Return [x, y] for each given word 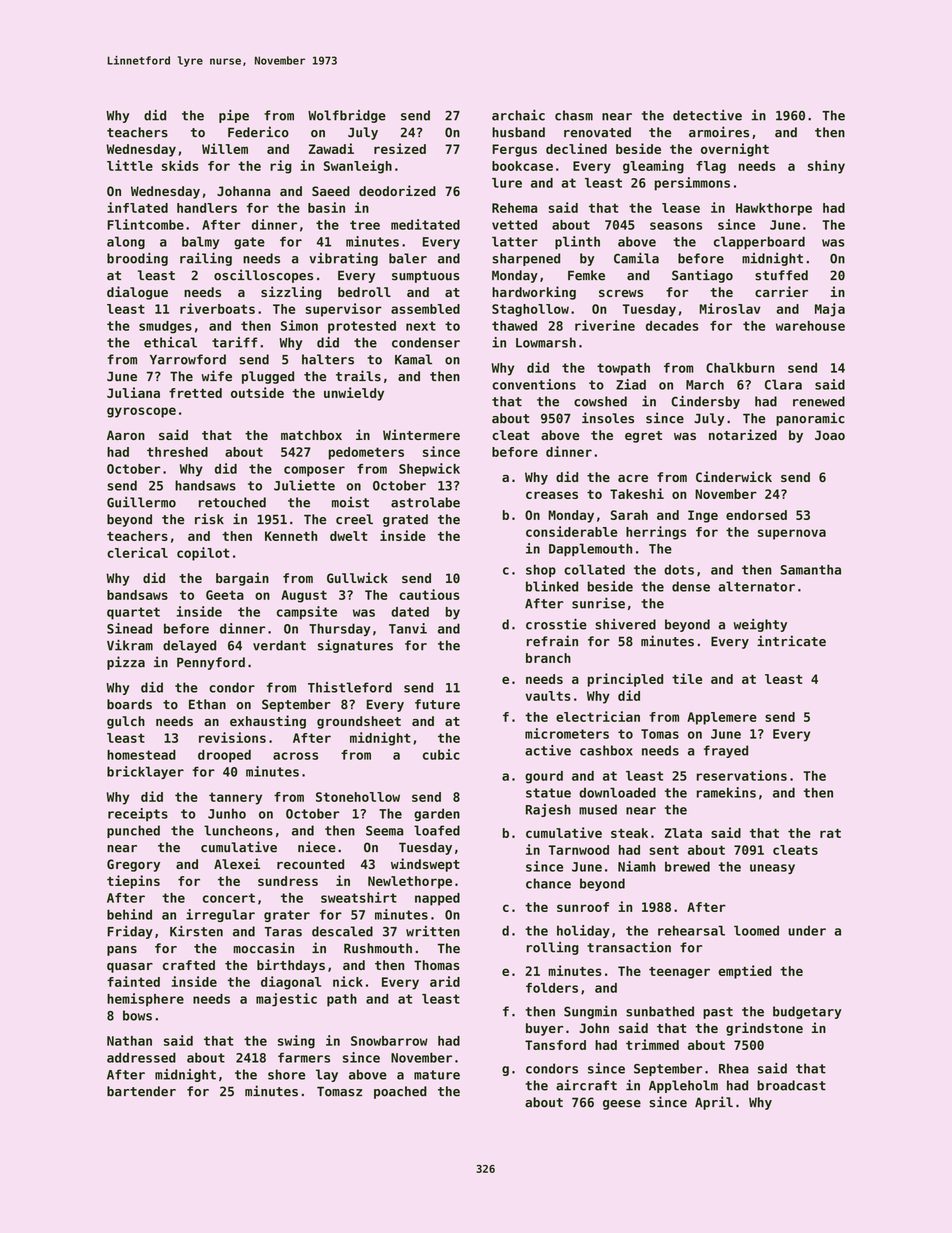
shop [541, 570]
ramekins [726, 792]
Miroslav [730, 308]
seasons [676, 226]
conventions [534, 384]
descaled [342, 931]
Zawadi [331, 148]
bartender [141, 1091]
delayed [189, 646]
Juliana [133, 392]
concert [229, 898]
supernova [792, 534]
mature [437, 1075]
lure [507, 183]
